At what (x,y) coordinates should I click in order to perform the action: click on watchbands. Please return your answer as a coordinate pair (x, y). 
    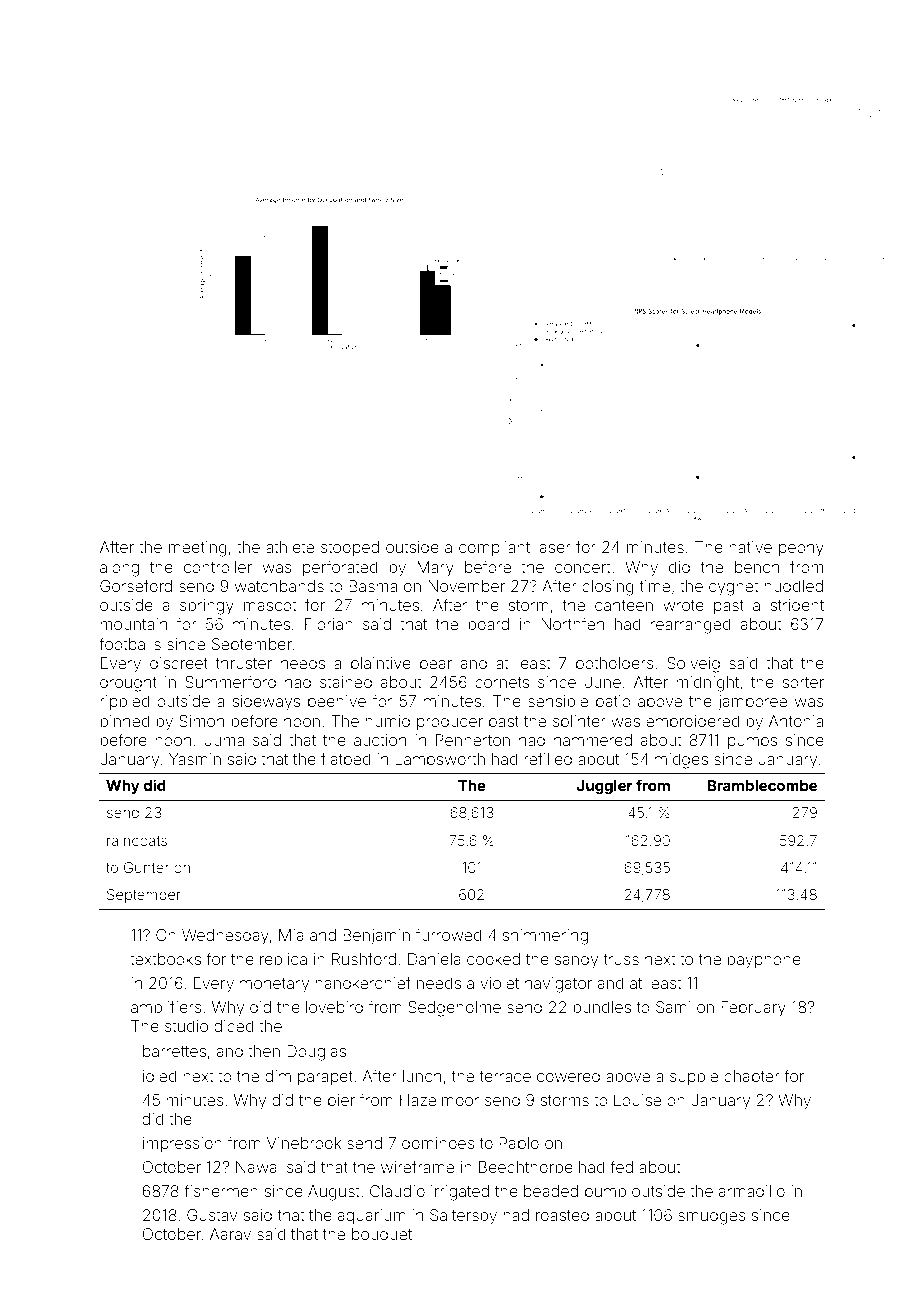
    Looking at the image, I should click on (279, 586).
